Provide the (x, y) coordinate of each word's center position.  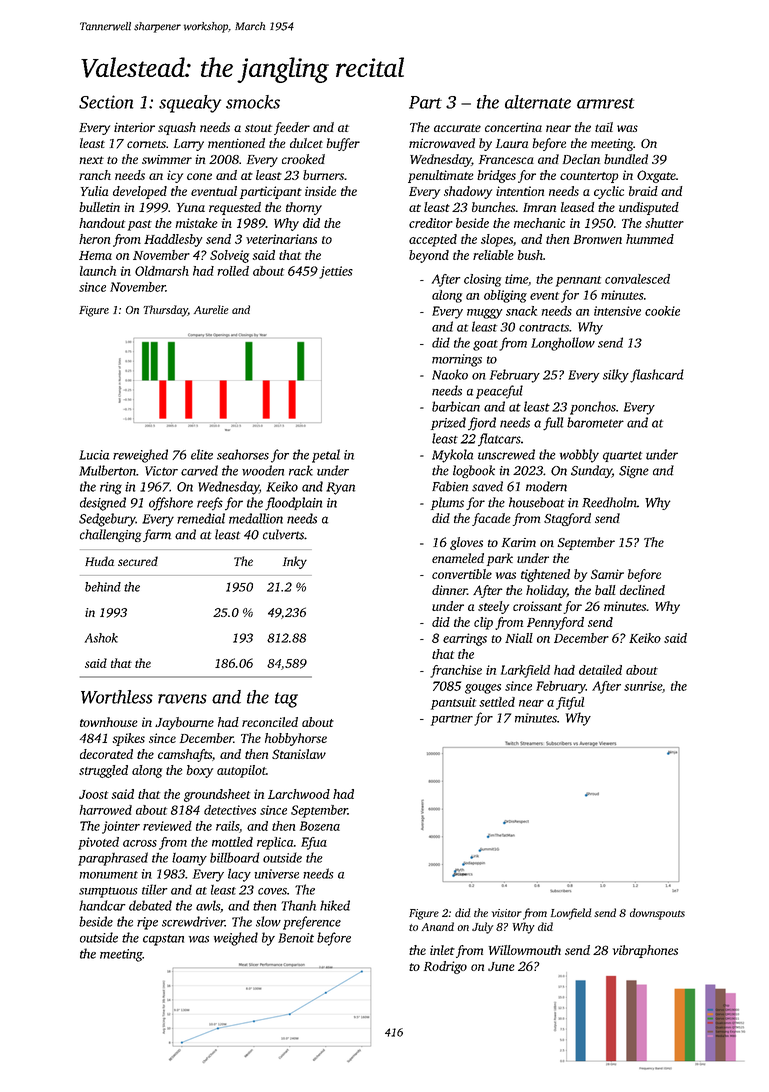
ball (605, 590)
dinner (449, 590)
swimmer (167, 159)
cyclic (609, 192)
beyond (429, 256)
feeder (292, 128)
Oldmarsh (162, 271)
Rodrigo (445, 967)
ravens (182, 699)
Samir (607, 574)
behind (103, 587)
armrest (605, 103)
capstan (163, 940)
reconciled (270, 722)
